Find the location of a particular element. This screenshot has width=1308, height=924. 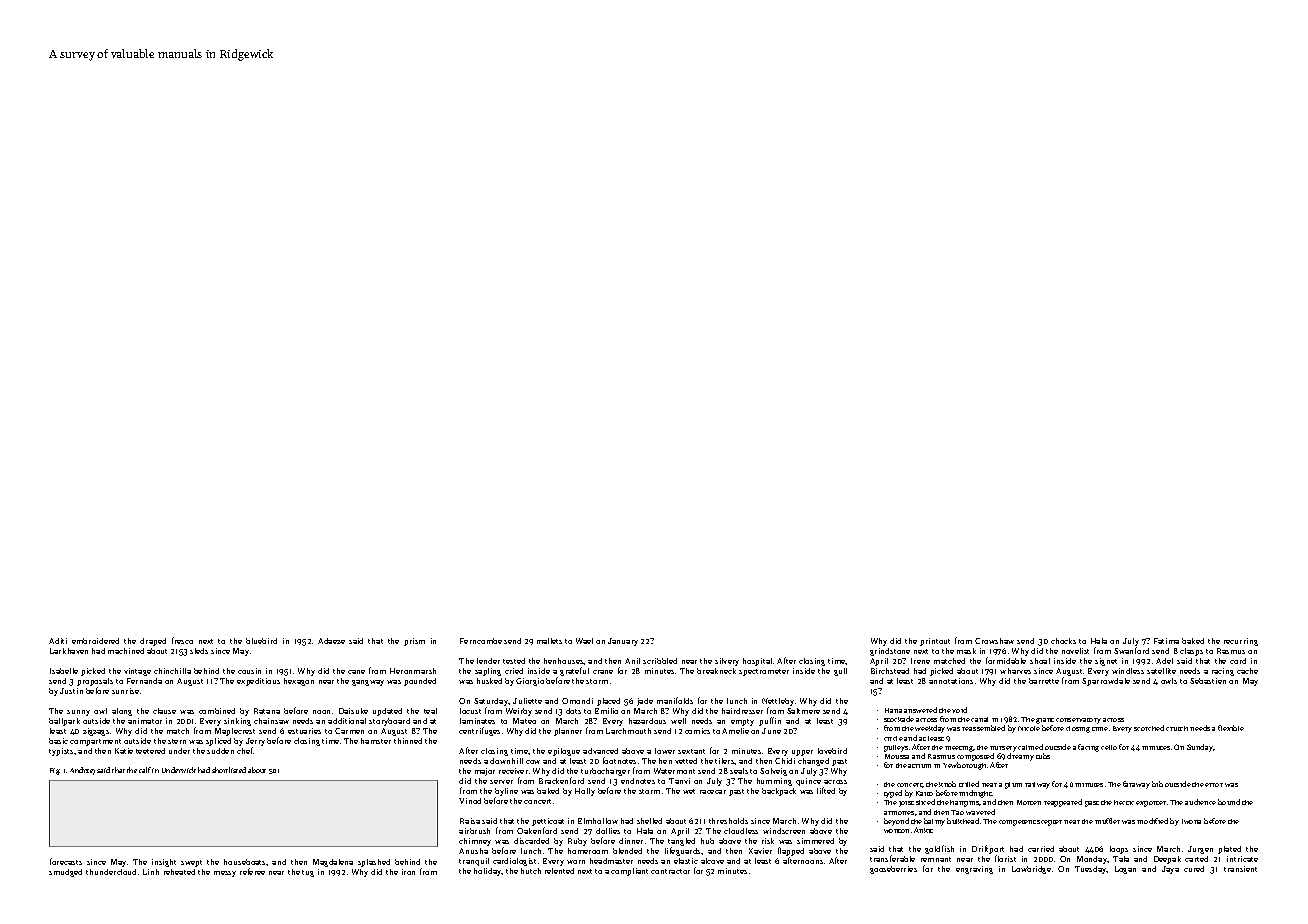

Adaeze is located at coordinates (331, 641).
